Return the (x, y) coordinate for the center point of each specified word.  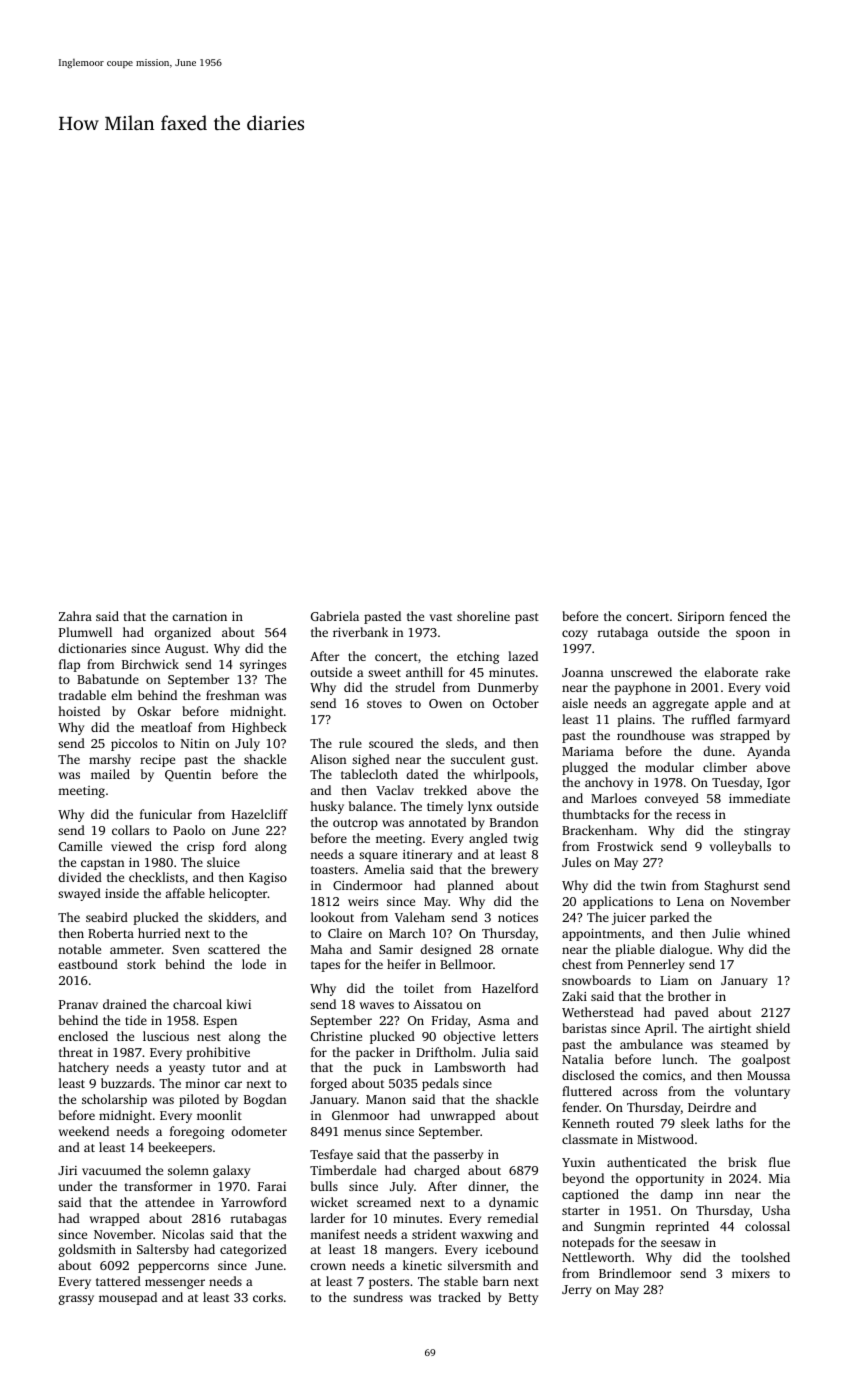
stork (141, 964)
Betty (523, 1299)
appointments (601, 935)
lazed (523, 656)
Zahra (75, 616)
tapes (325, 966)
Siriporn (701, 618)
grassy (76, 1300)
